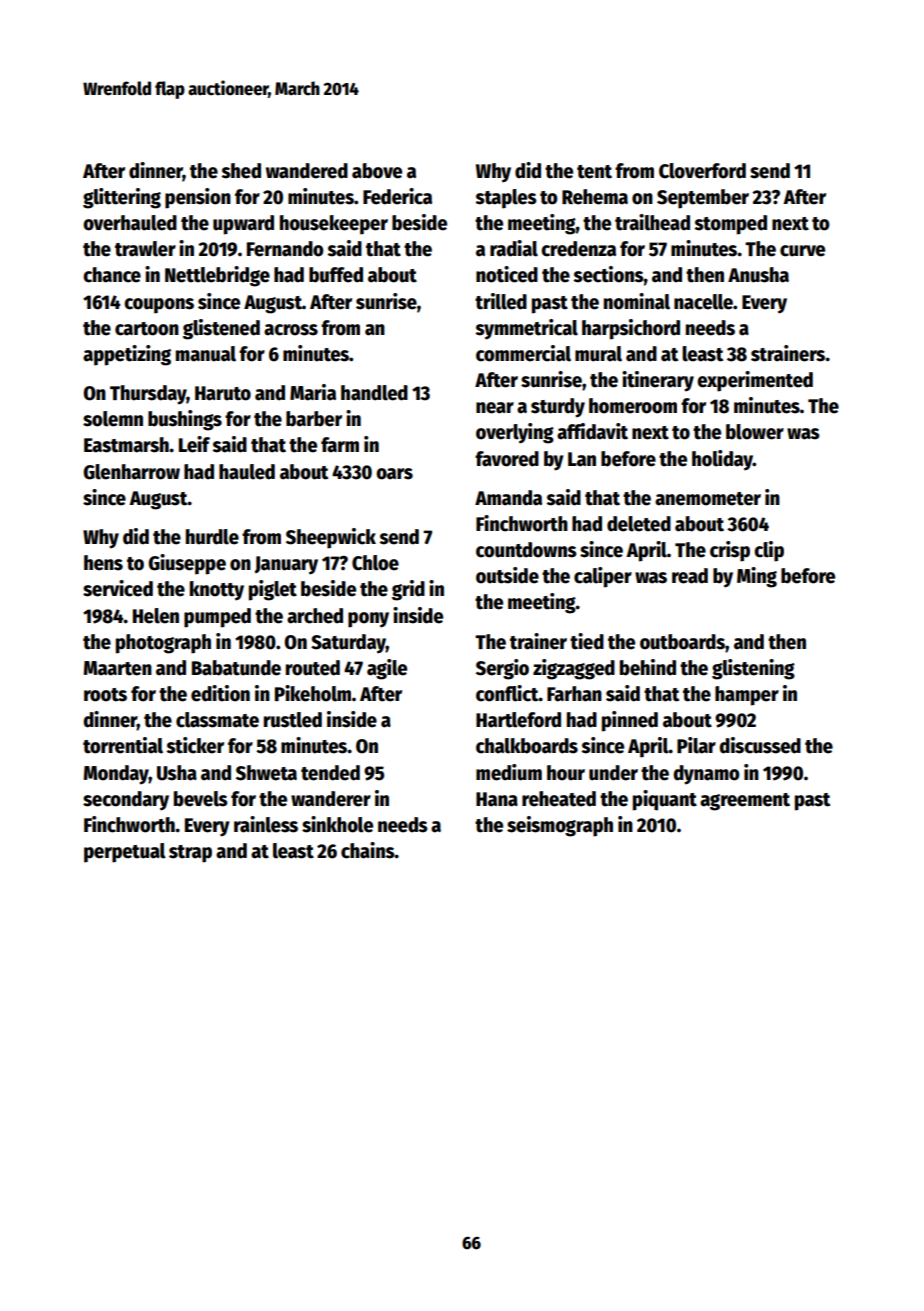  What do you see at coordinates (702, 171) in the screenshot?
I see `Cloverford` at bounding box center [702, 171].
